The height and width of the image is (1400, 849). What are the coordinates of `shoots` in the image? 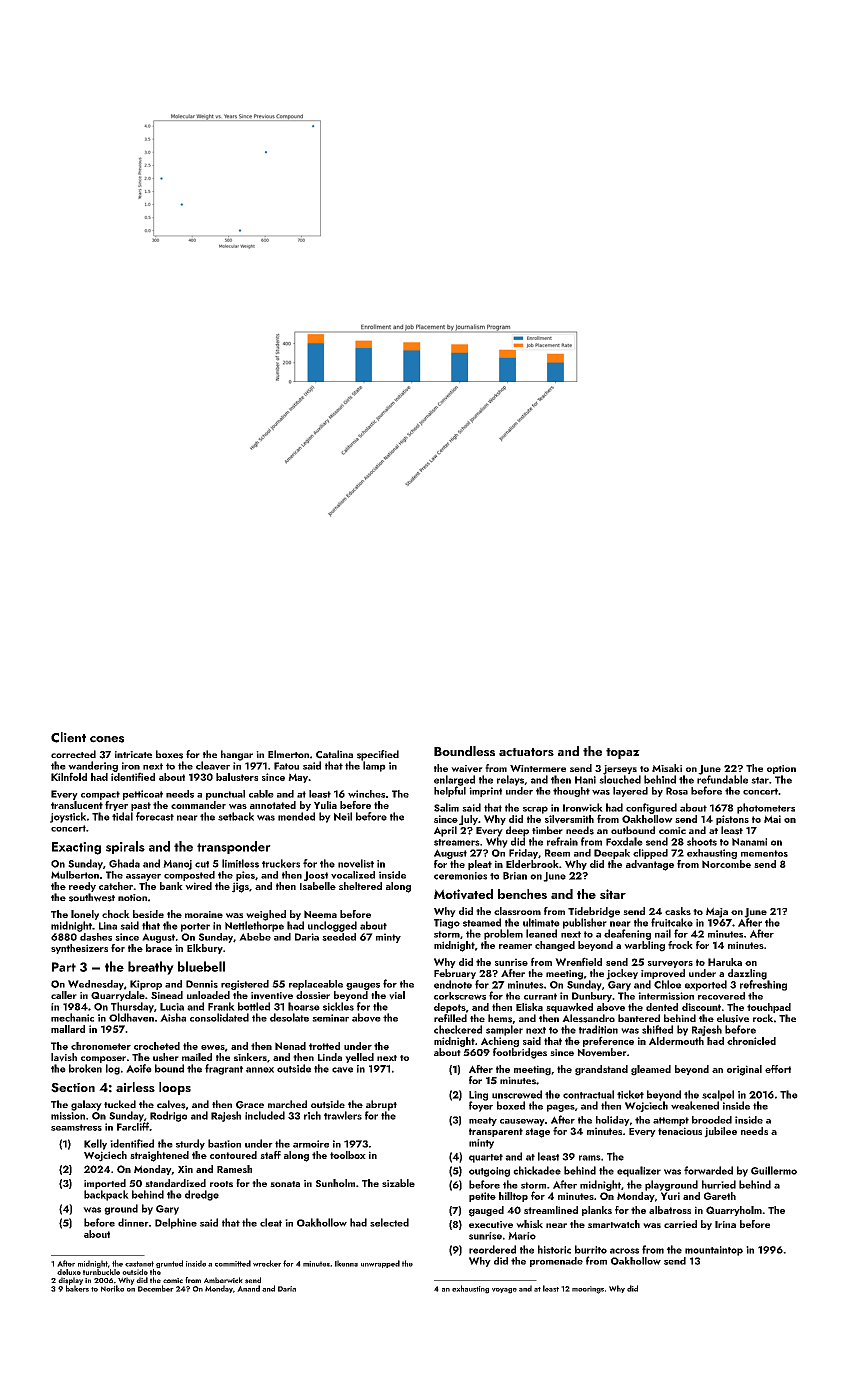 It's located at (702, 841).
